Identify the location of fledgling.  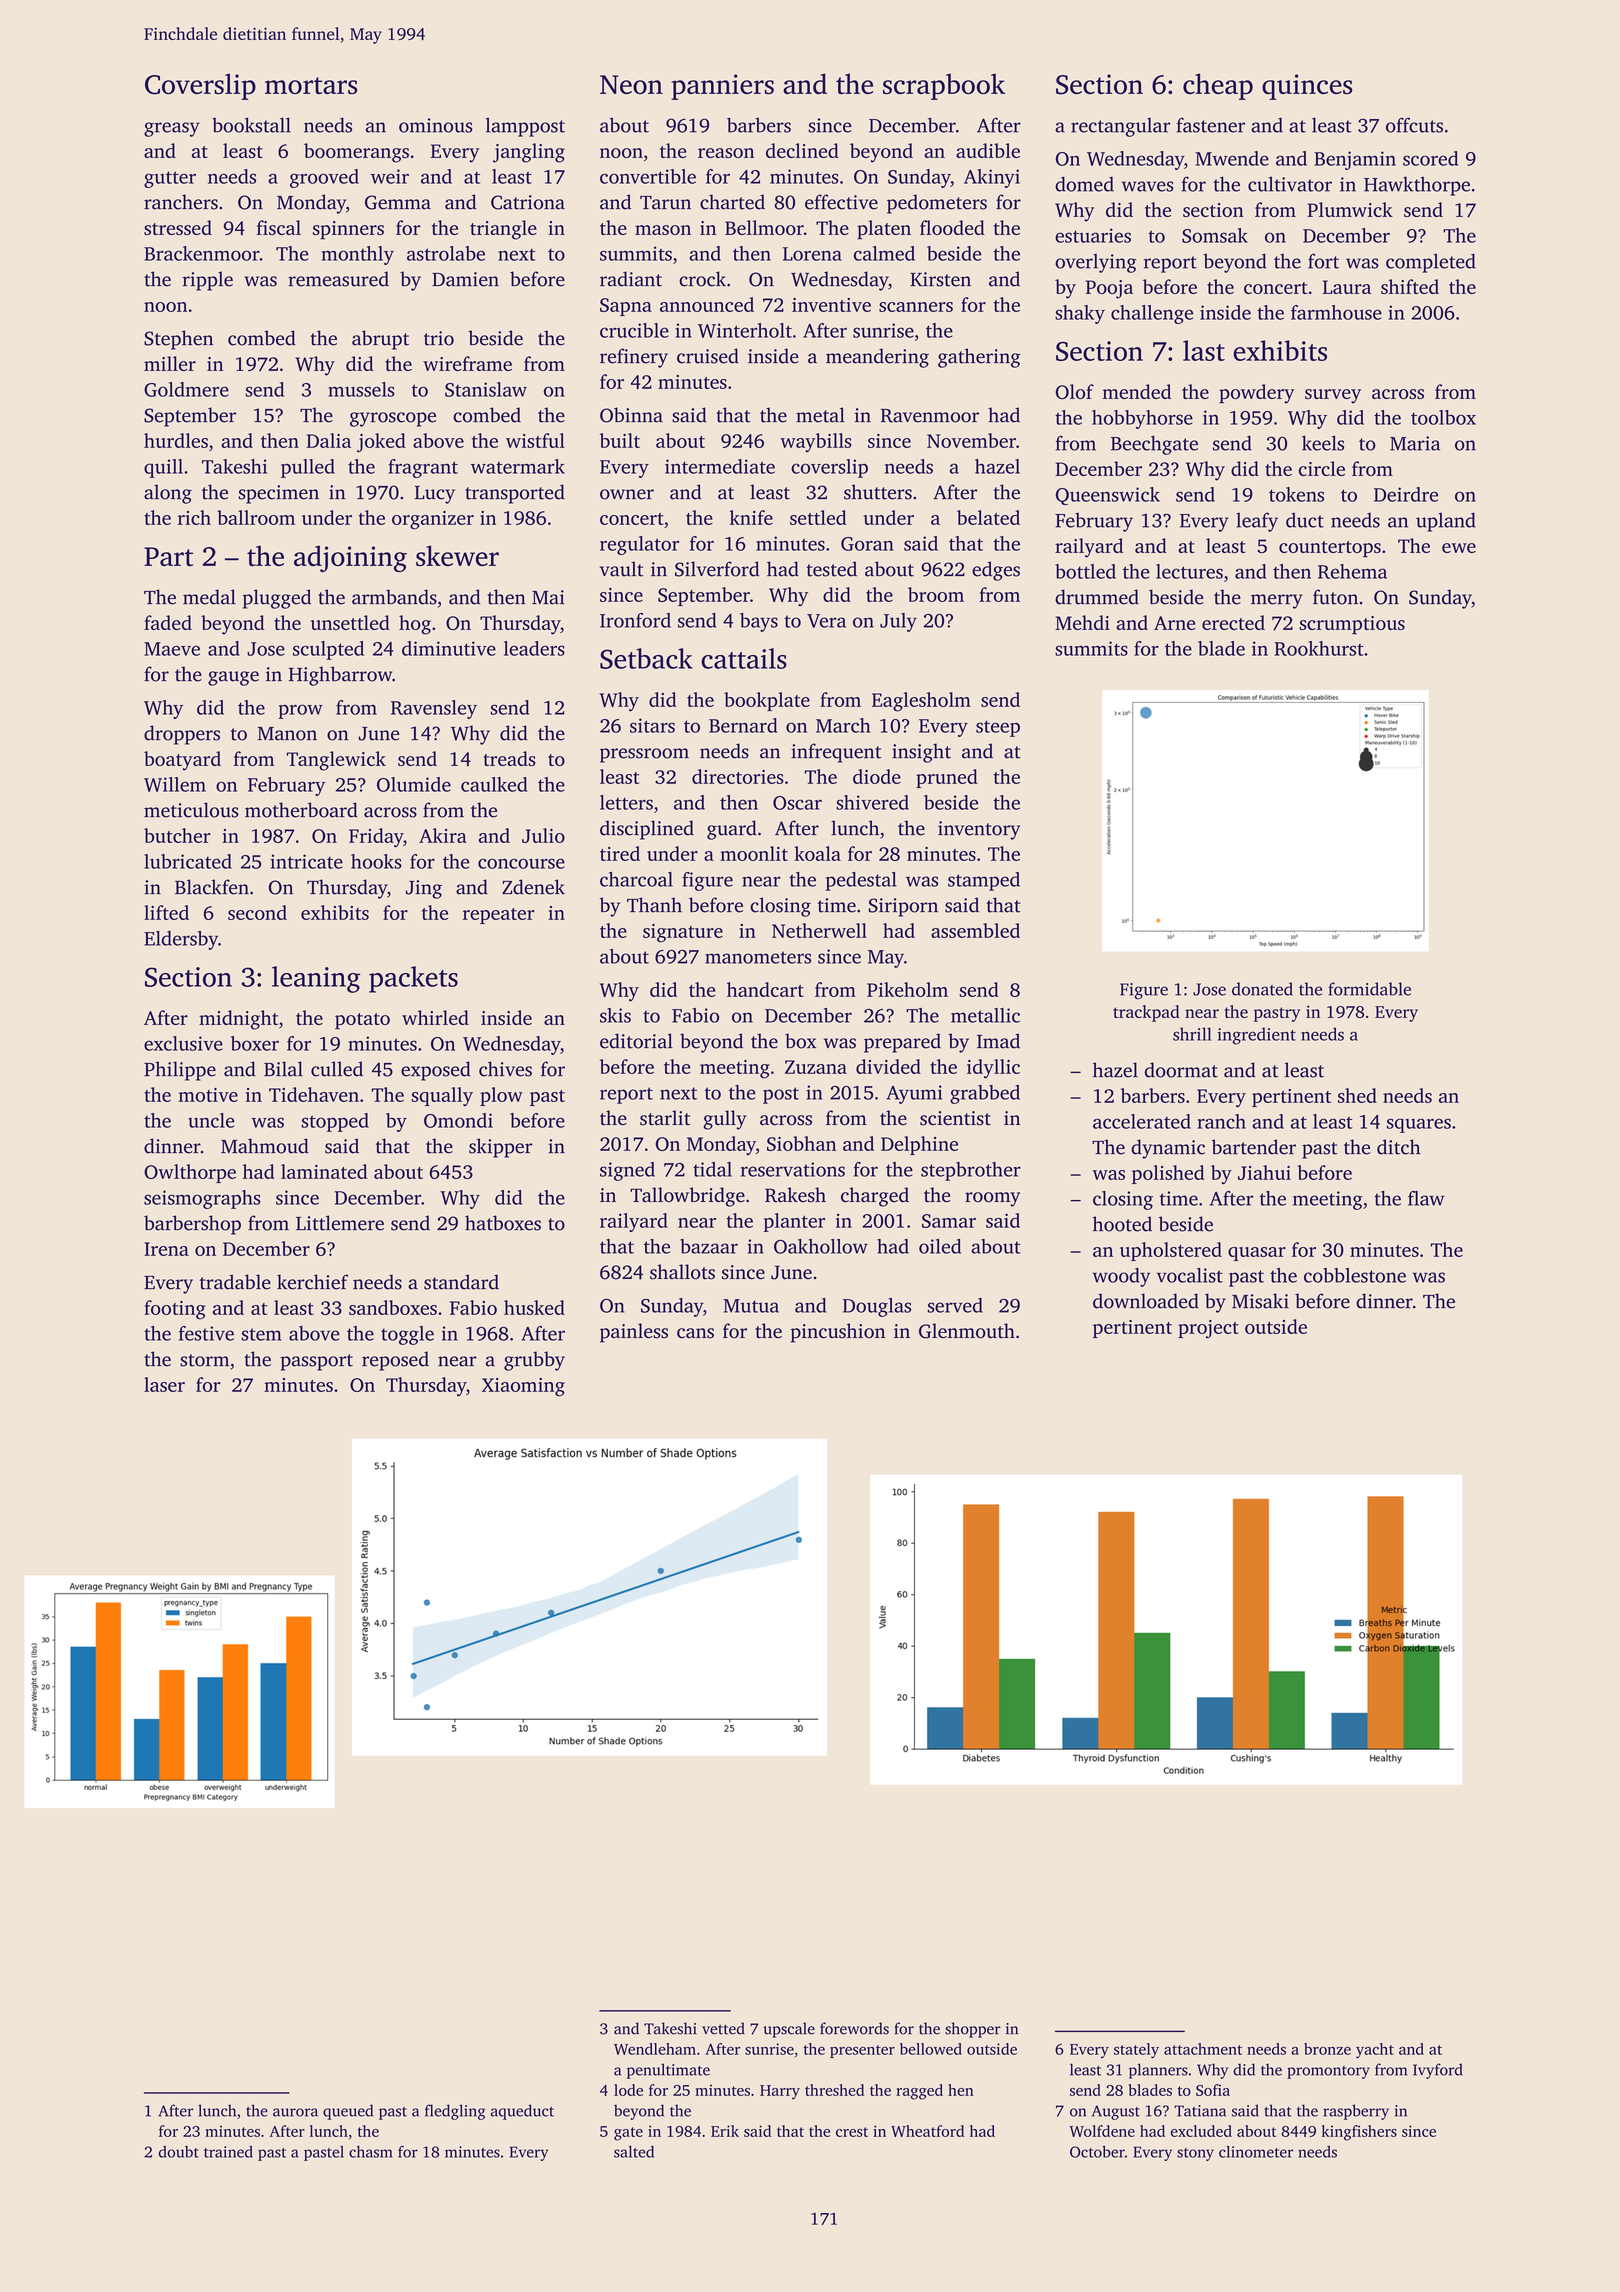
(455, 2112).
